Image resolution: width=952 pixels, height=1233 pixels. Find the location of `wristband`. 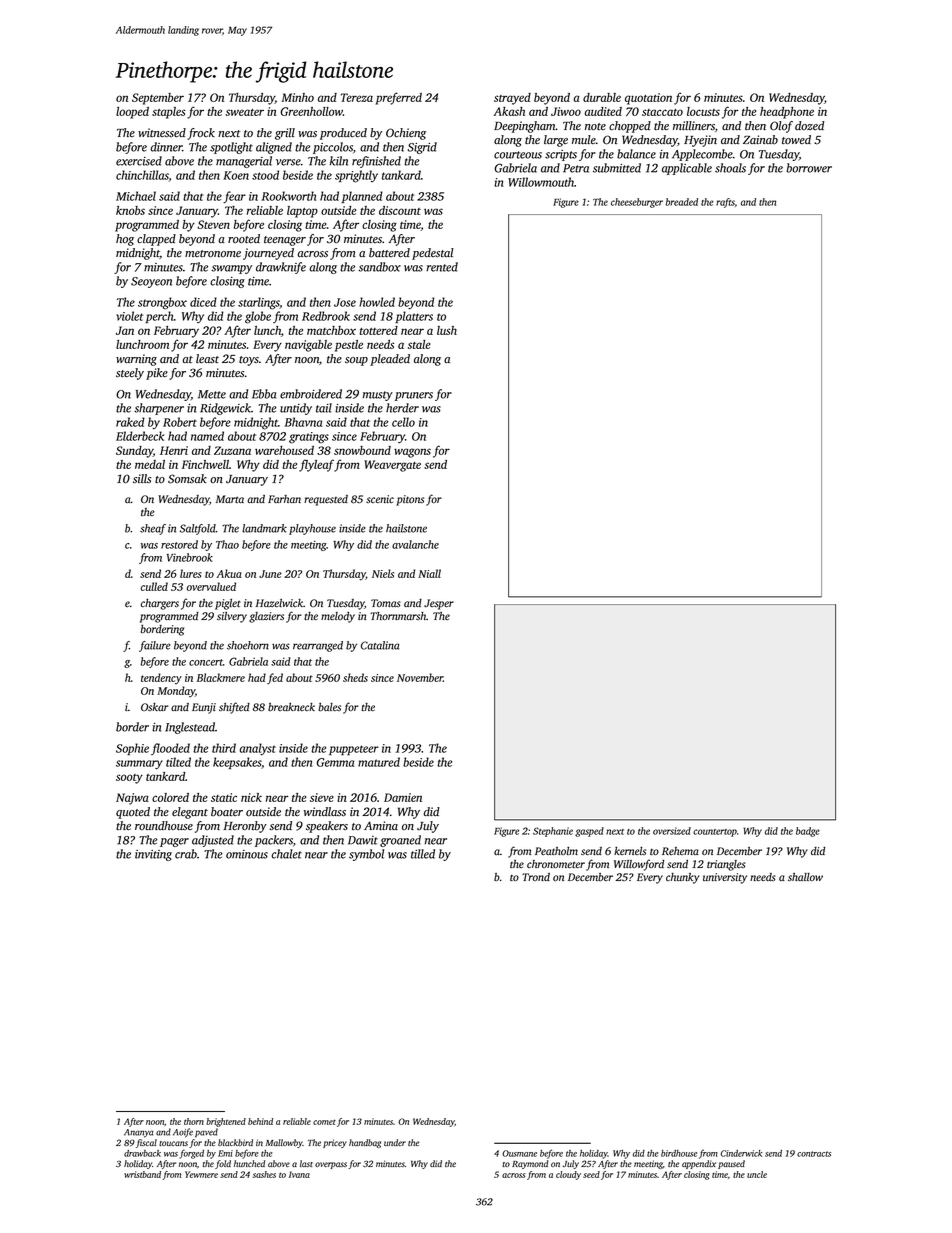

wristband is located at coordinates (142, 1174).
